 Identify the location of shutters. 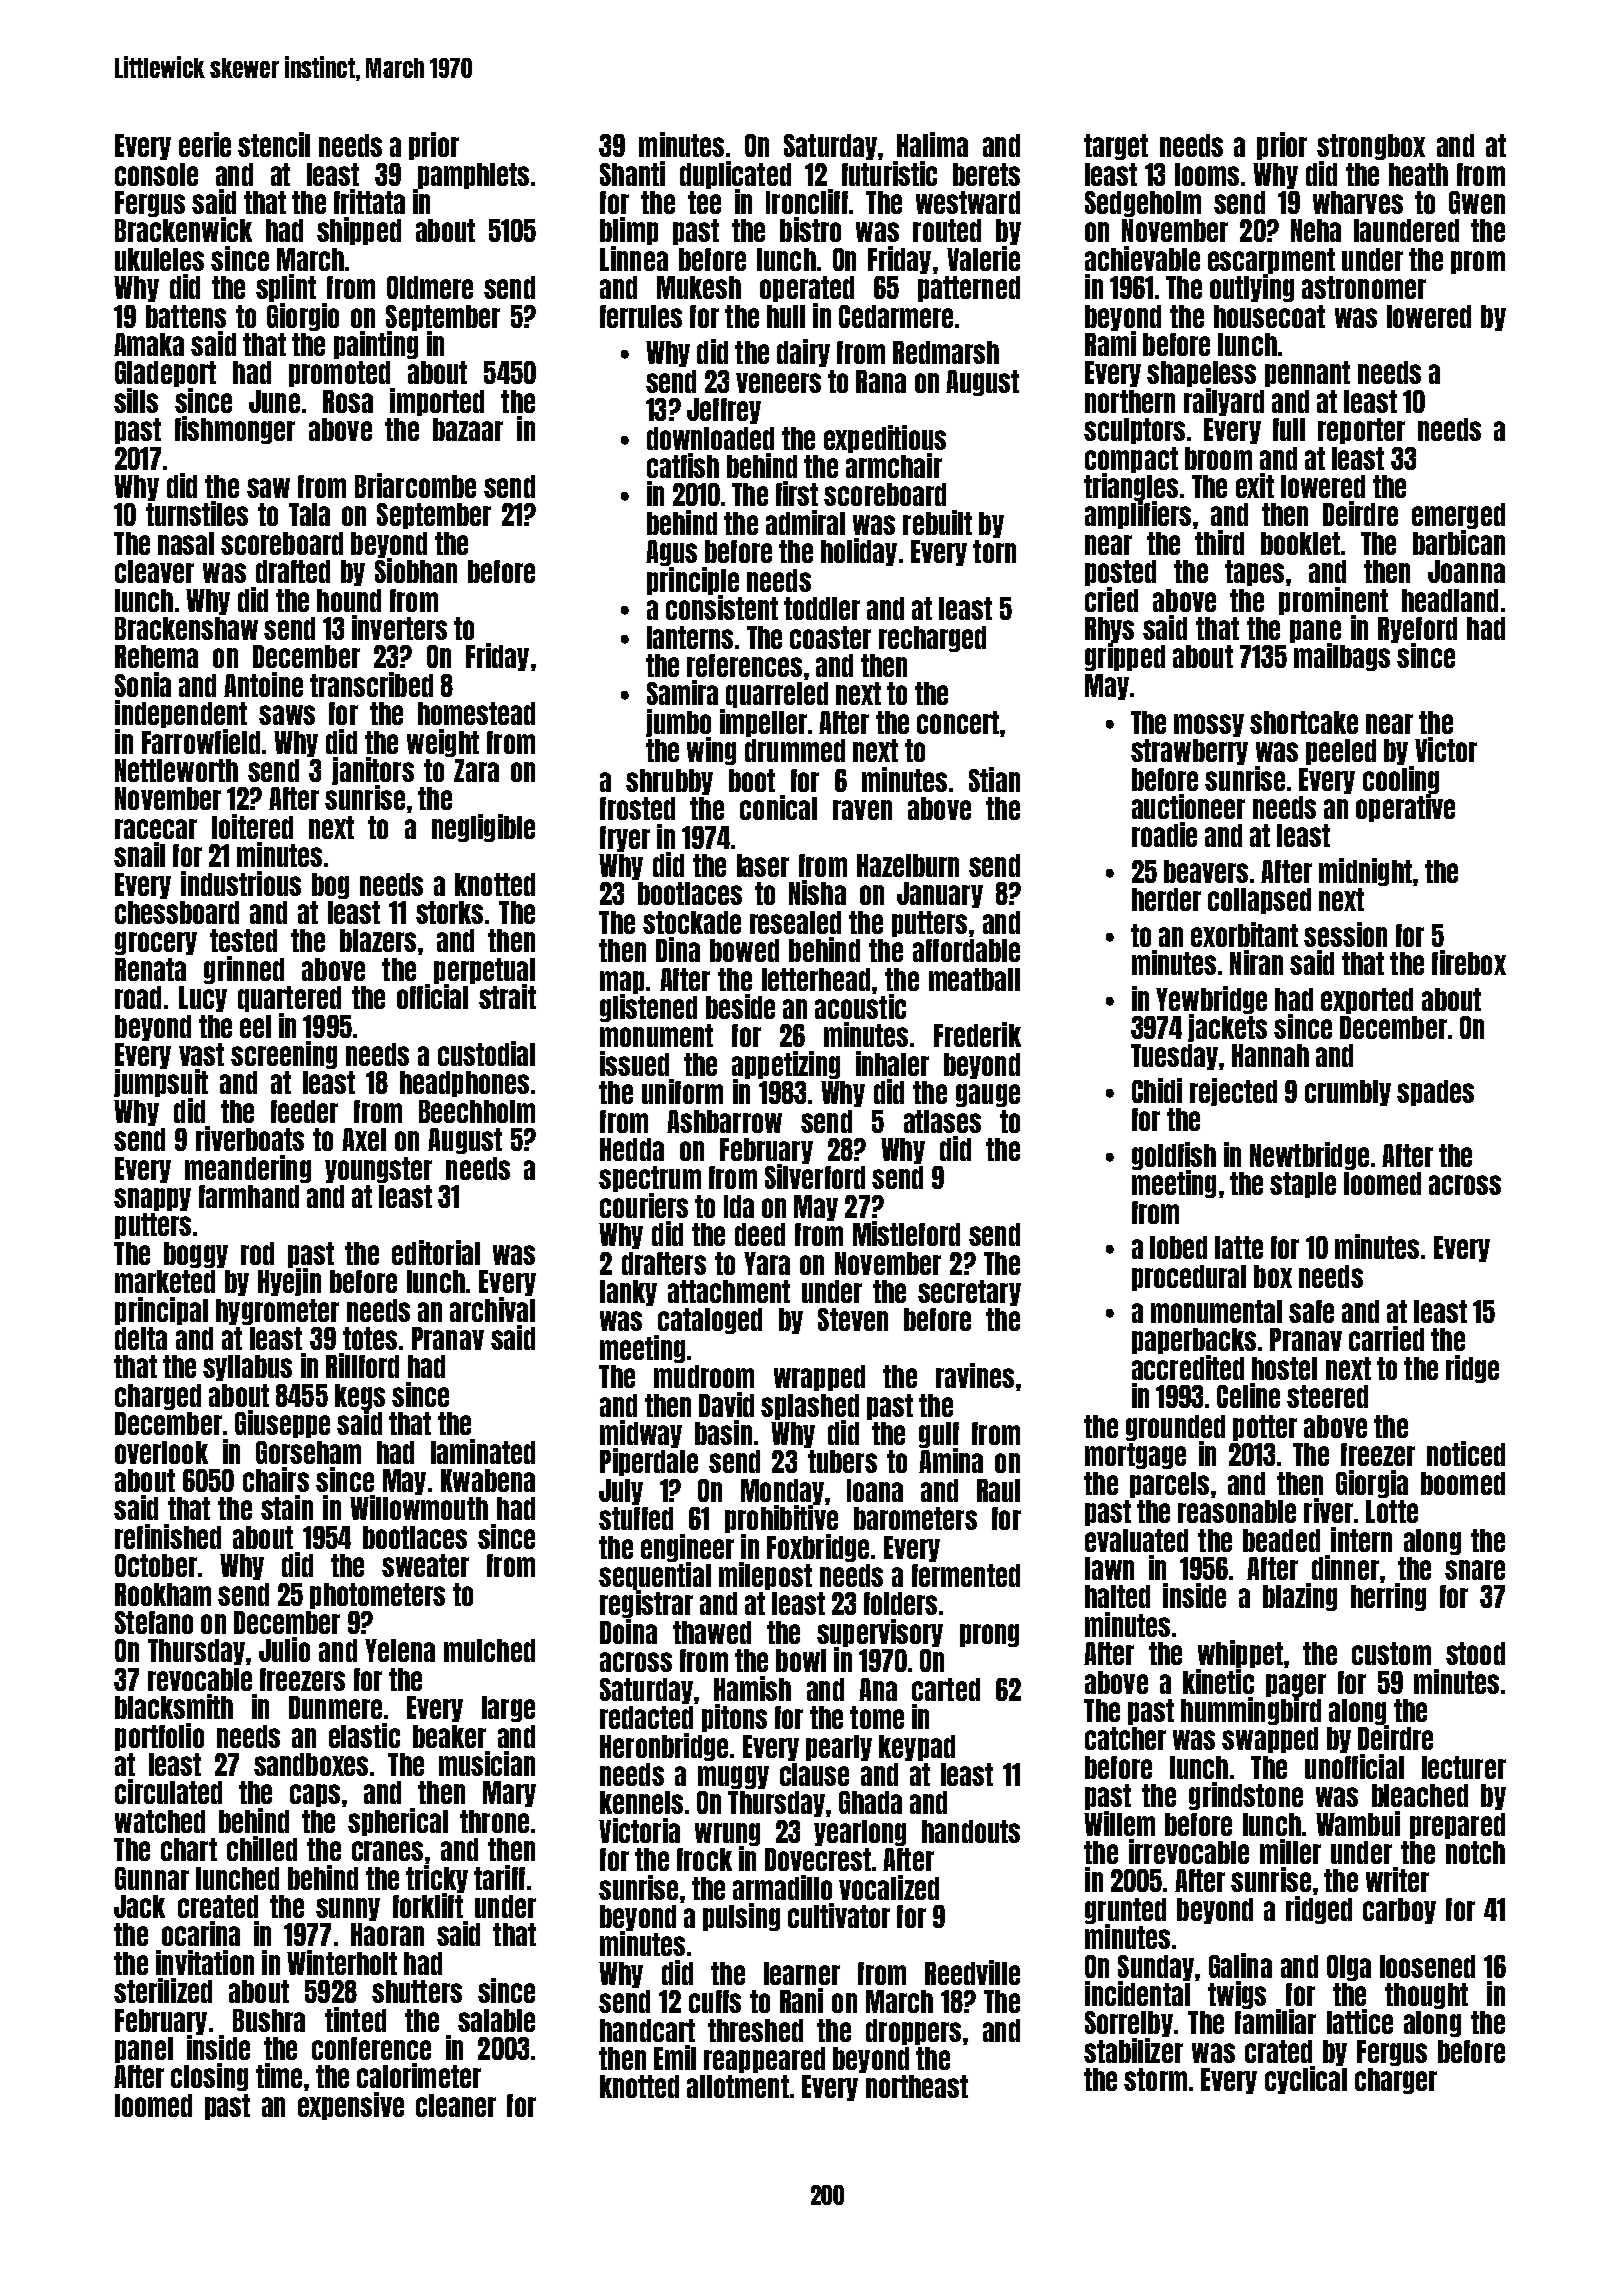
(417, 1991).
